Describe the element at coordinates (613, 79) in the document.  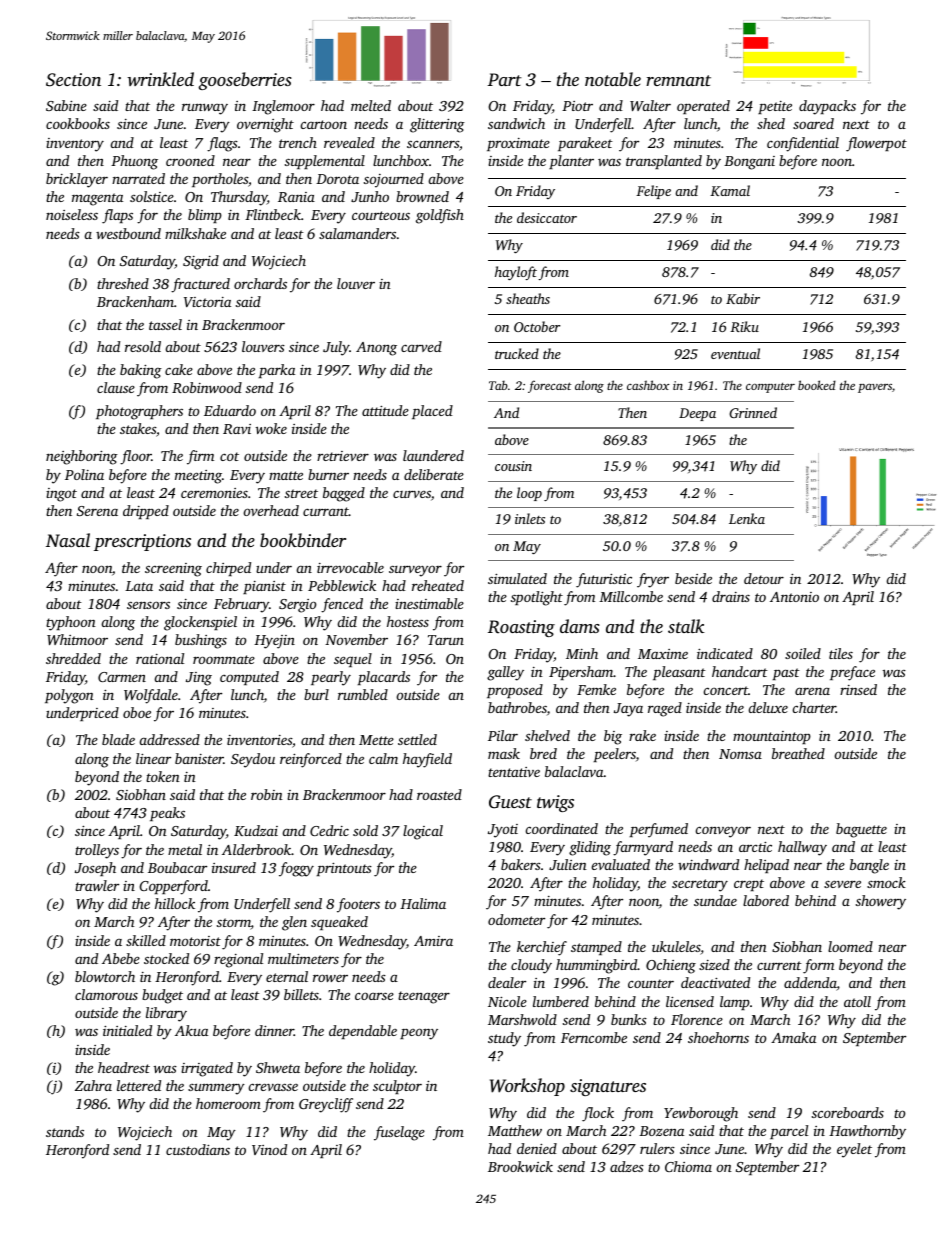
I see `notable` at that location.
